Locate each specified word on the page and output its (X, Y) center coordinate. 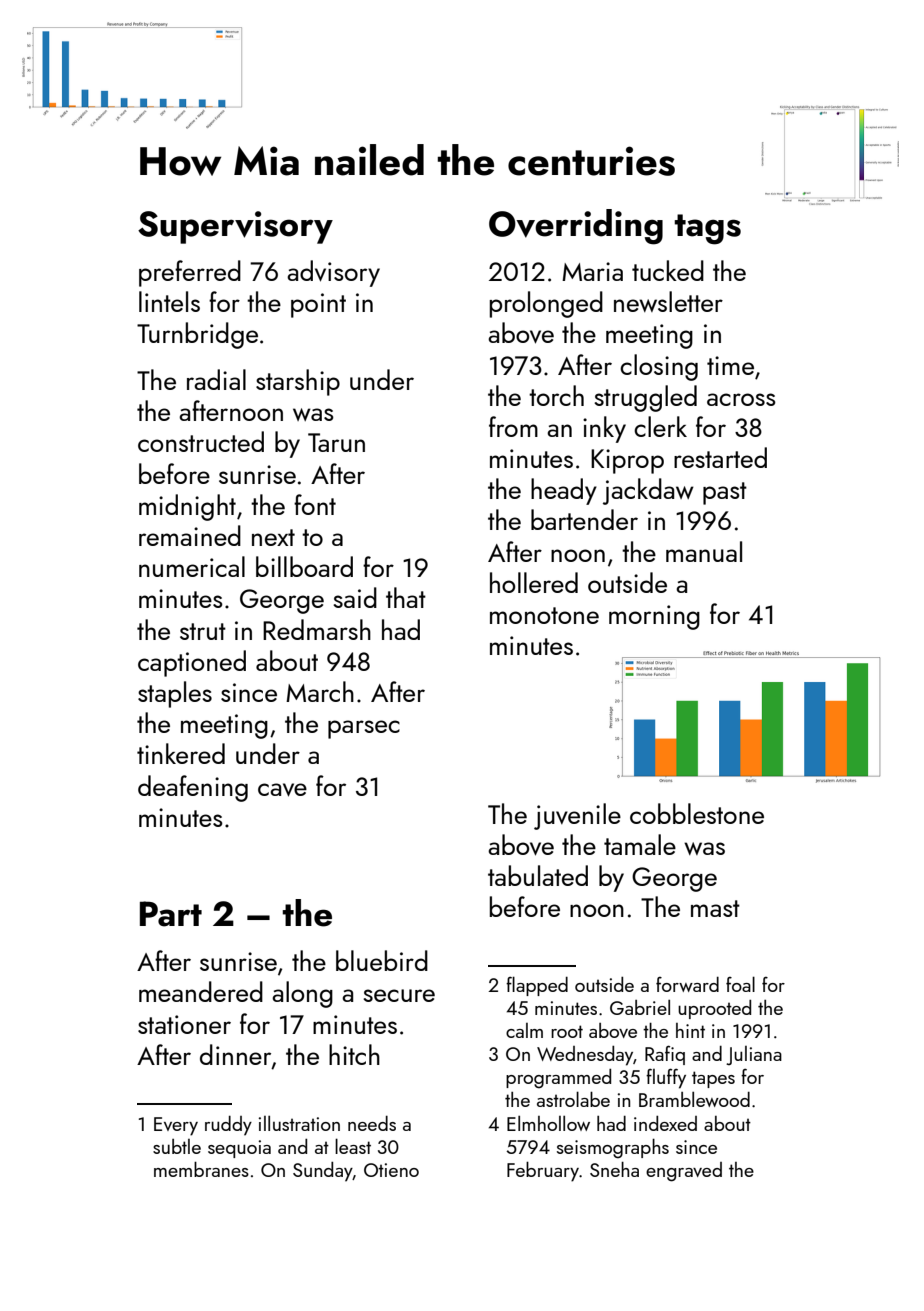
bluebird (382, 960)
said (355, 597)
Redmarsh (317, 629)
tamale (640, 844)
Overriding (576, 227)
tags (707, 229)
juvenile (577, 816)
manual (704, 551)
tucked (668, 270)
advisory (333, 273)
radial (216, 379)
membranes (201, 1169)
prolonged (546, 304)
